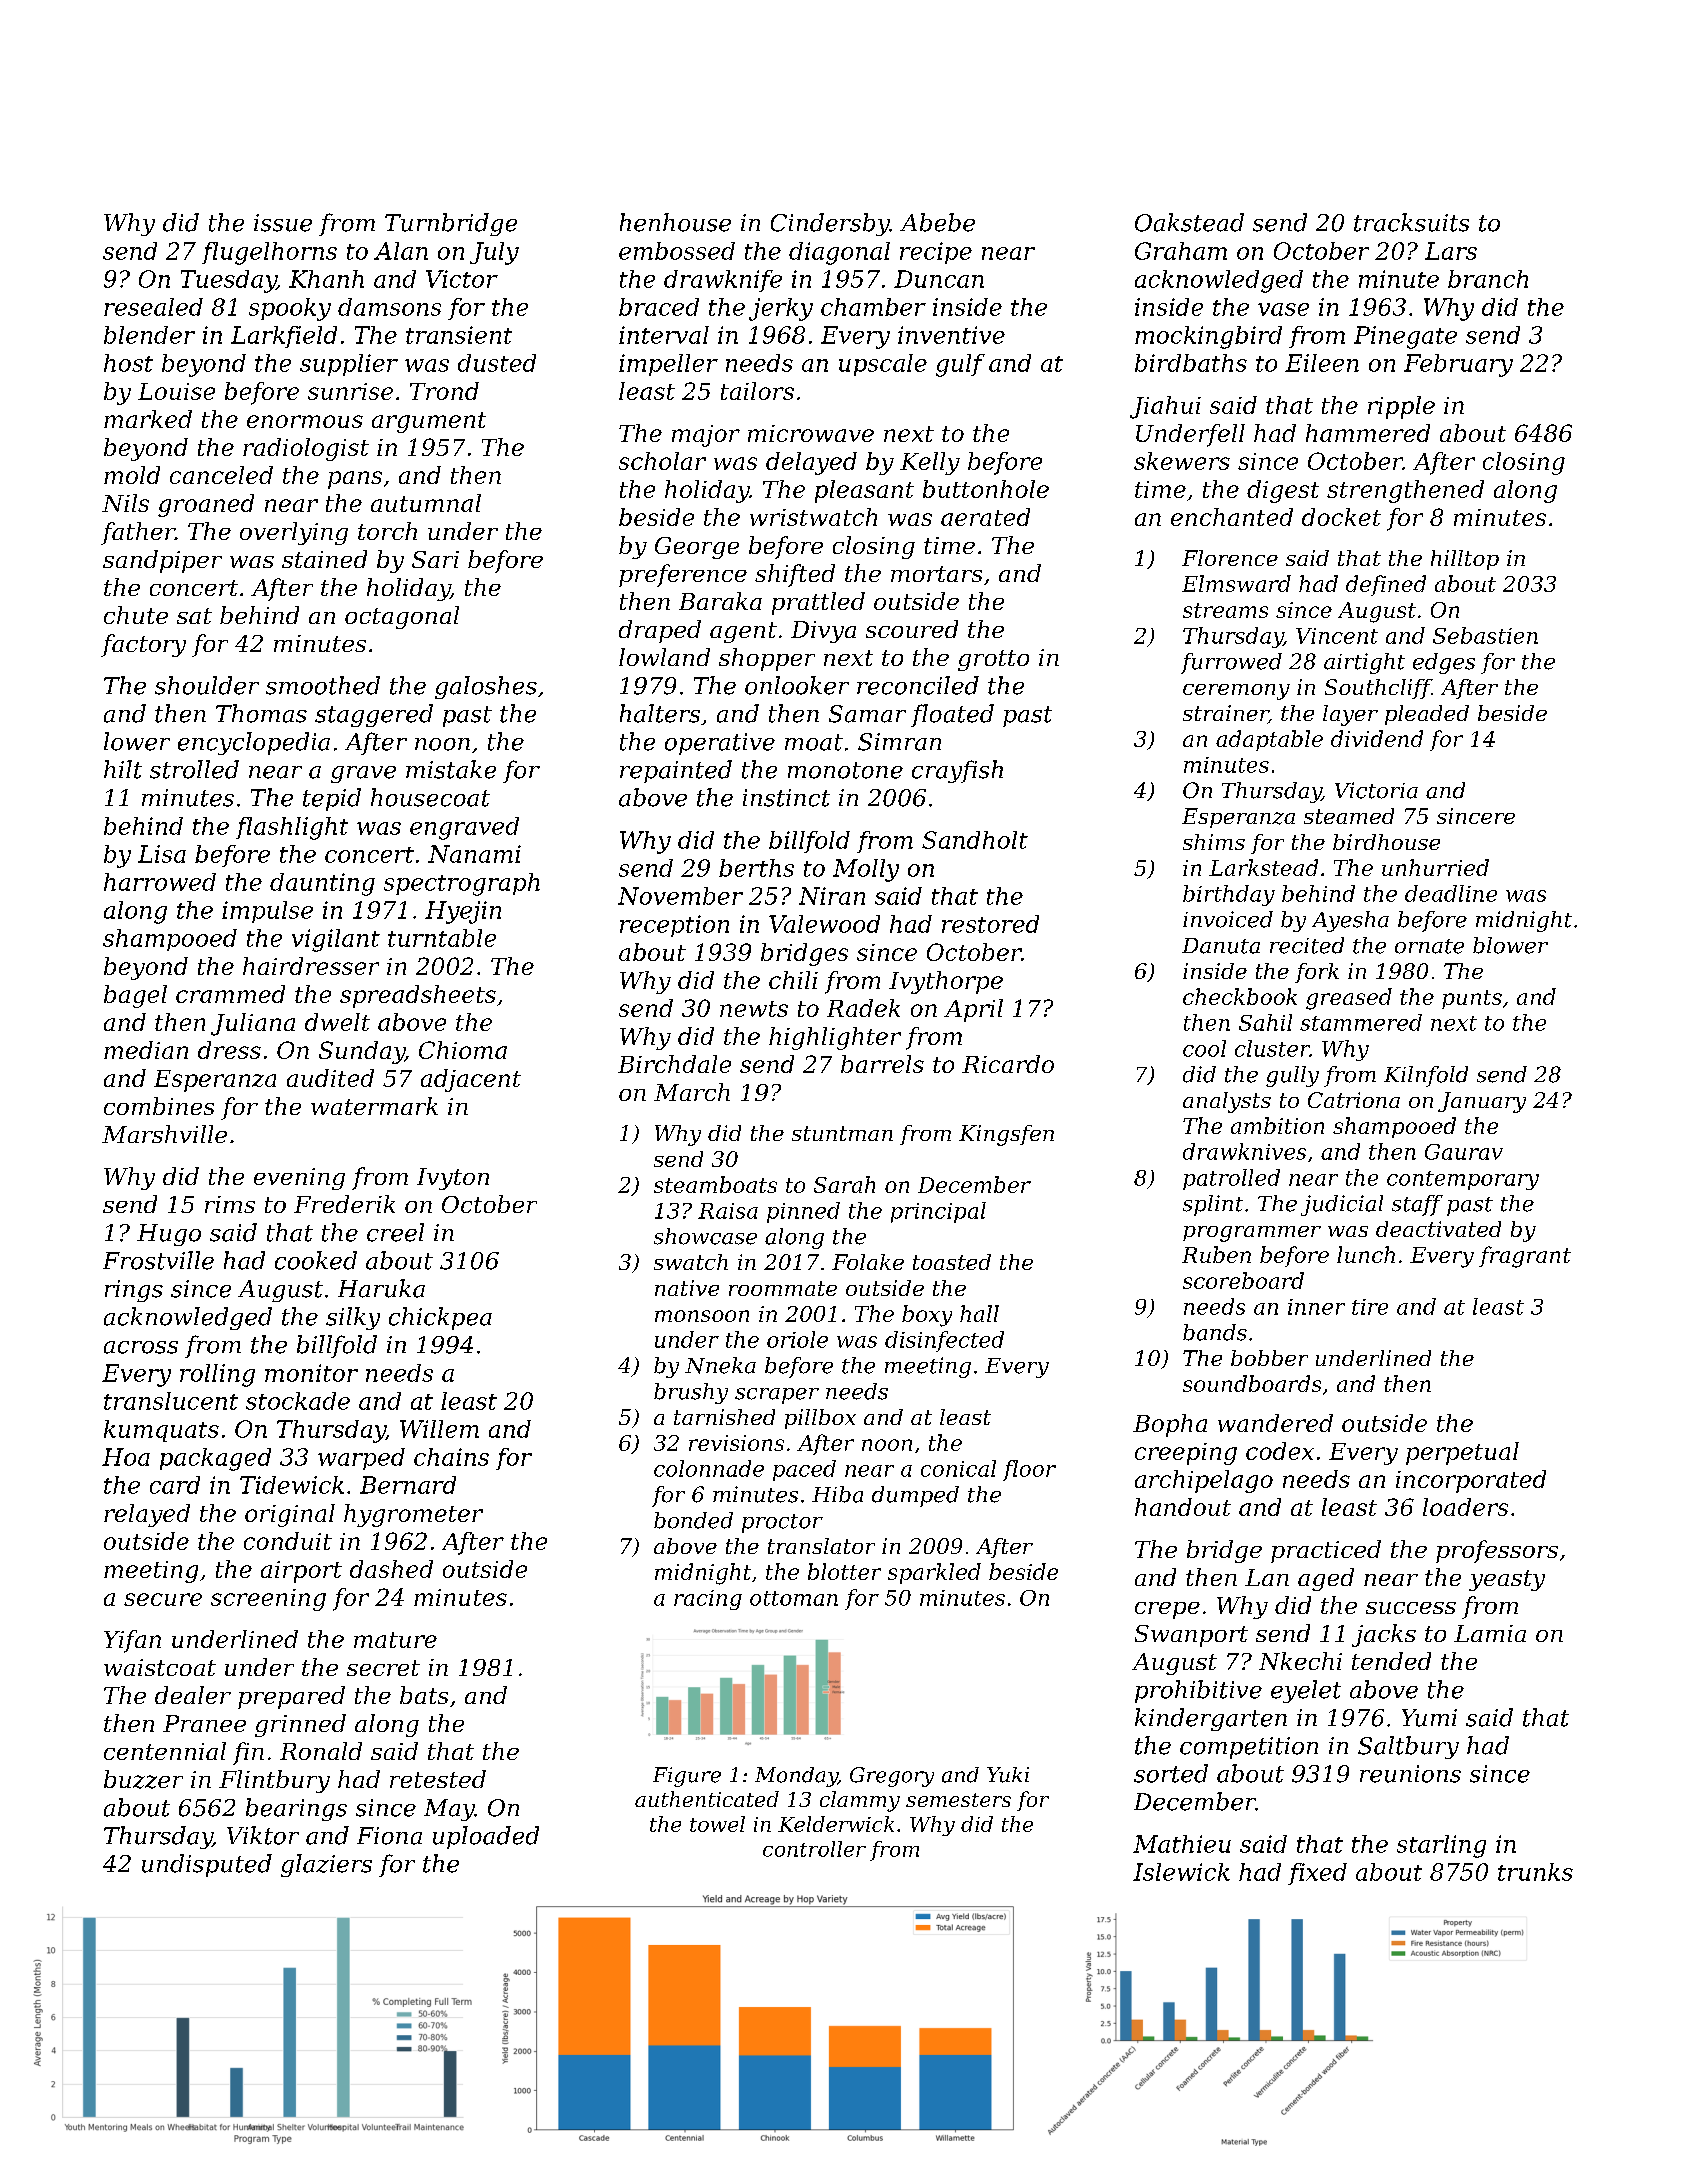  Describe the element at coordinates (1189, 222) in the screenshot. I see `Oakstead` at that location.
